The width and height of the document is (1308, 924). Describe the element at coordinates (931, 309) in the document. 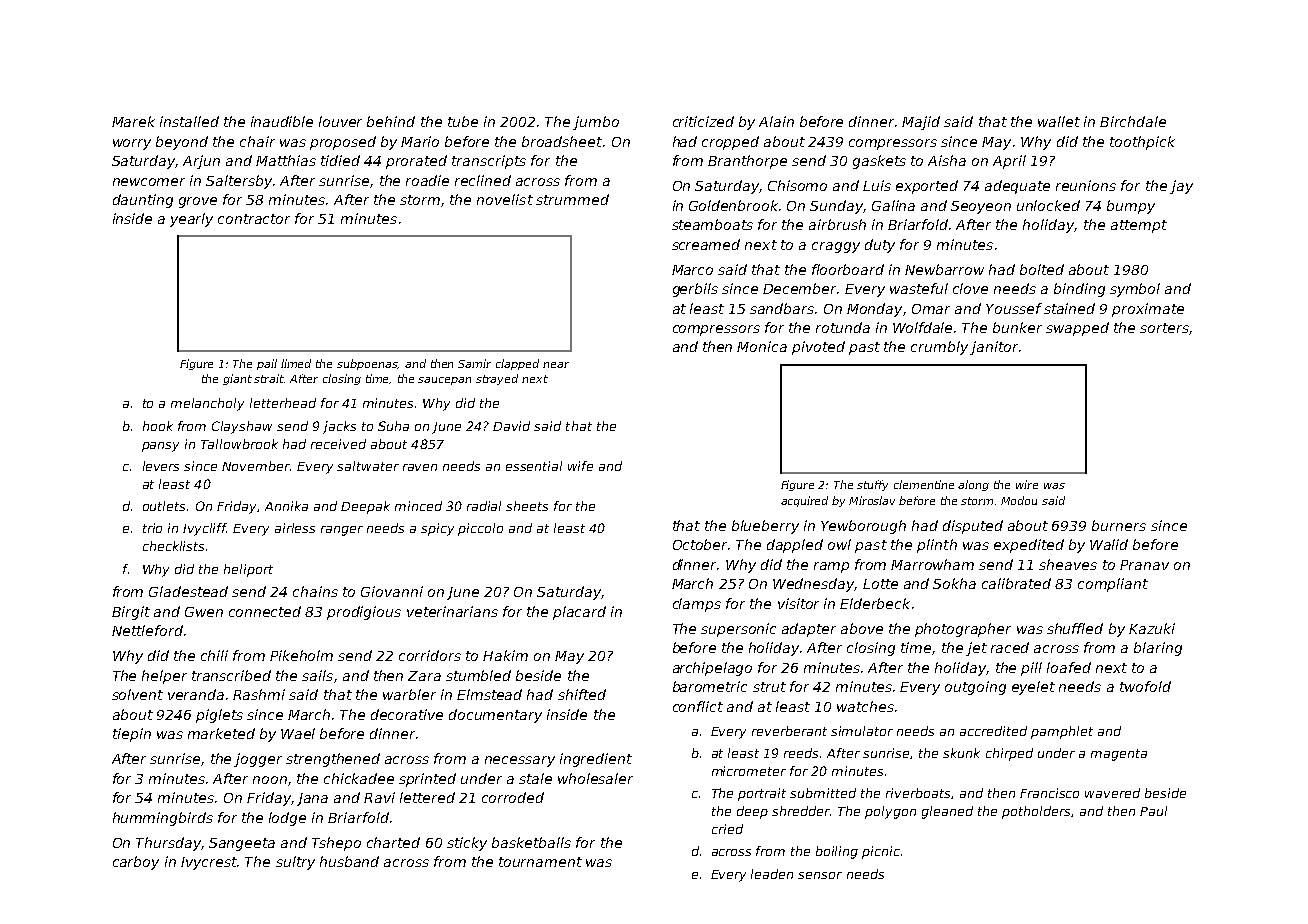

I see `Omar` at that location.
